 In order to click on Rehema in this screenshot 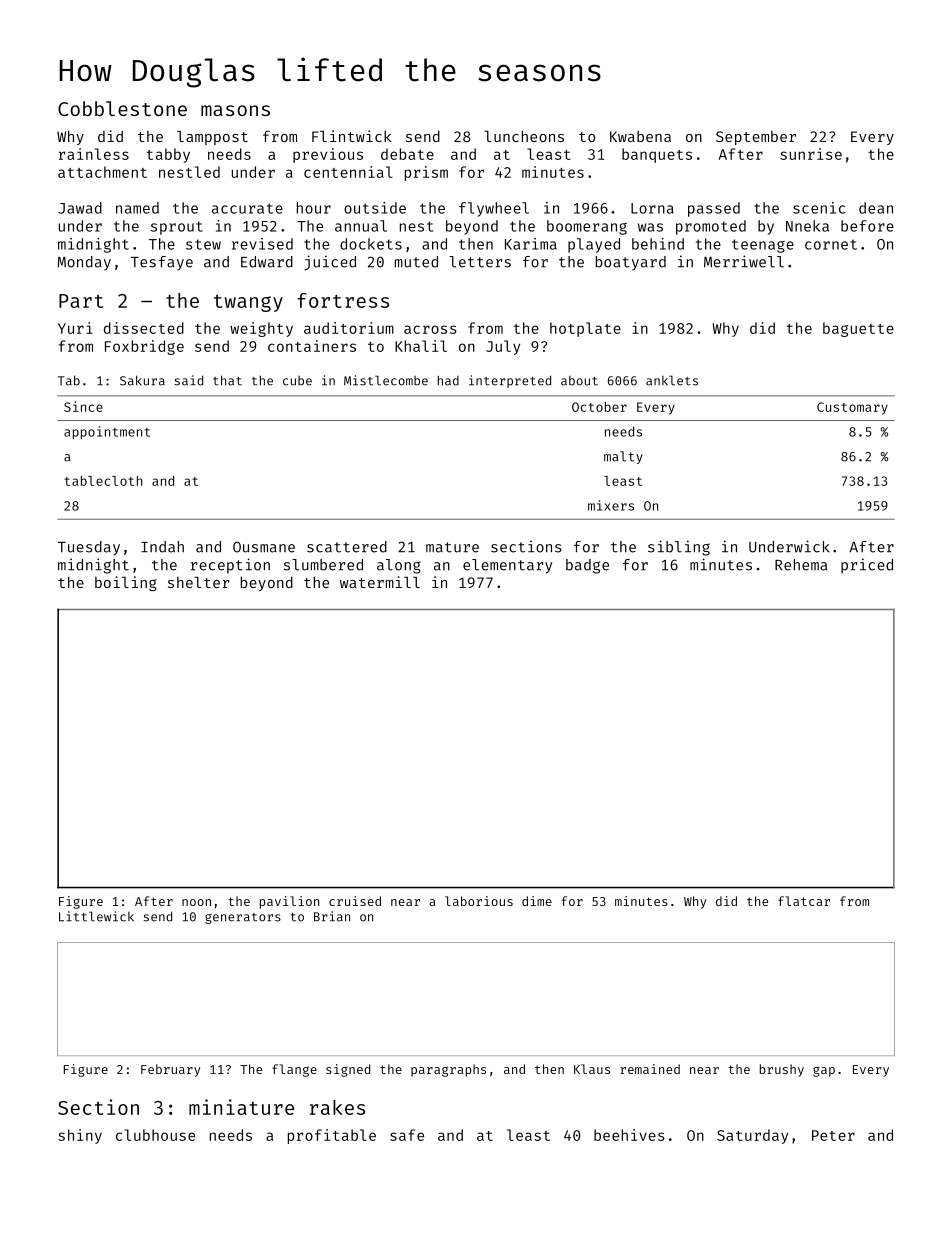, I will do `click(801, 565)`.
